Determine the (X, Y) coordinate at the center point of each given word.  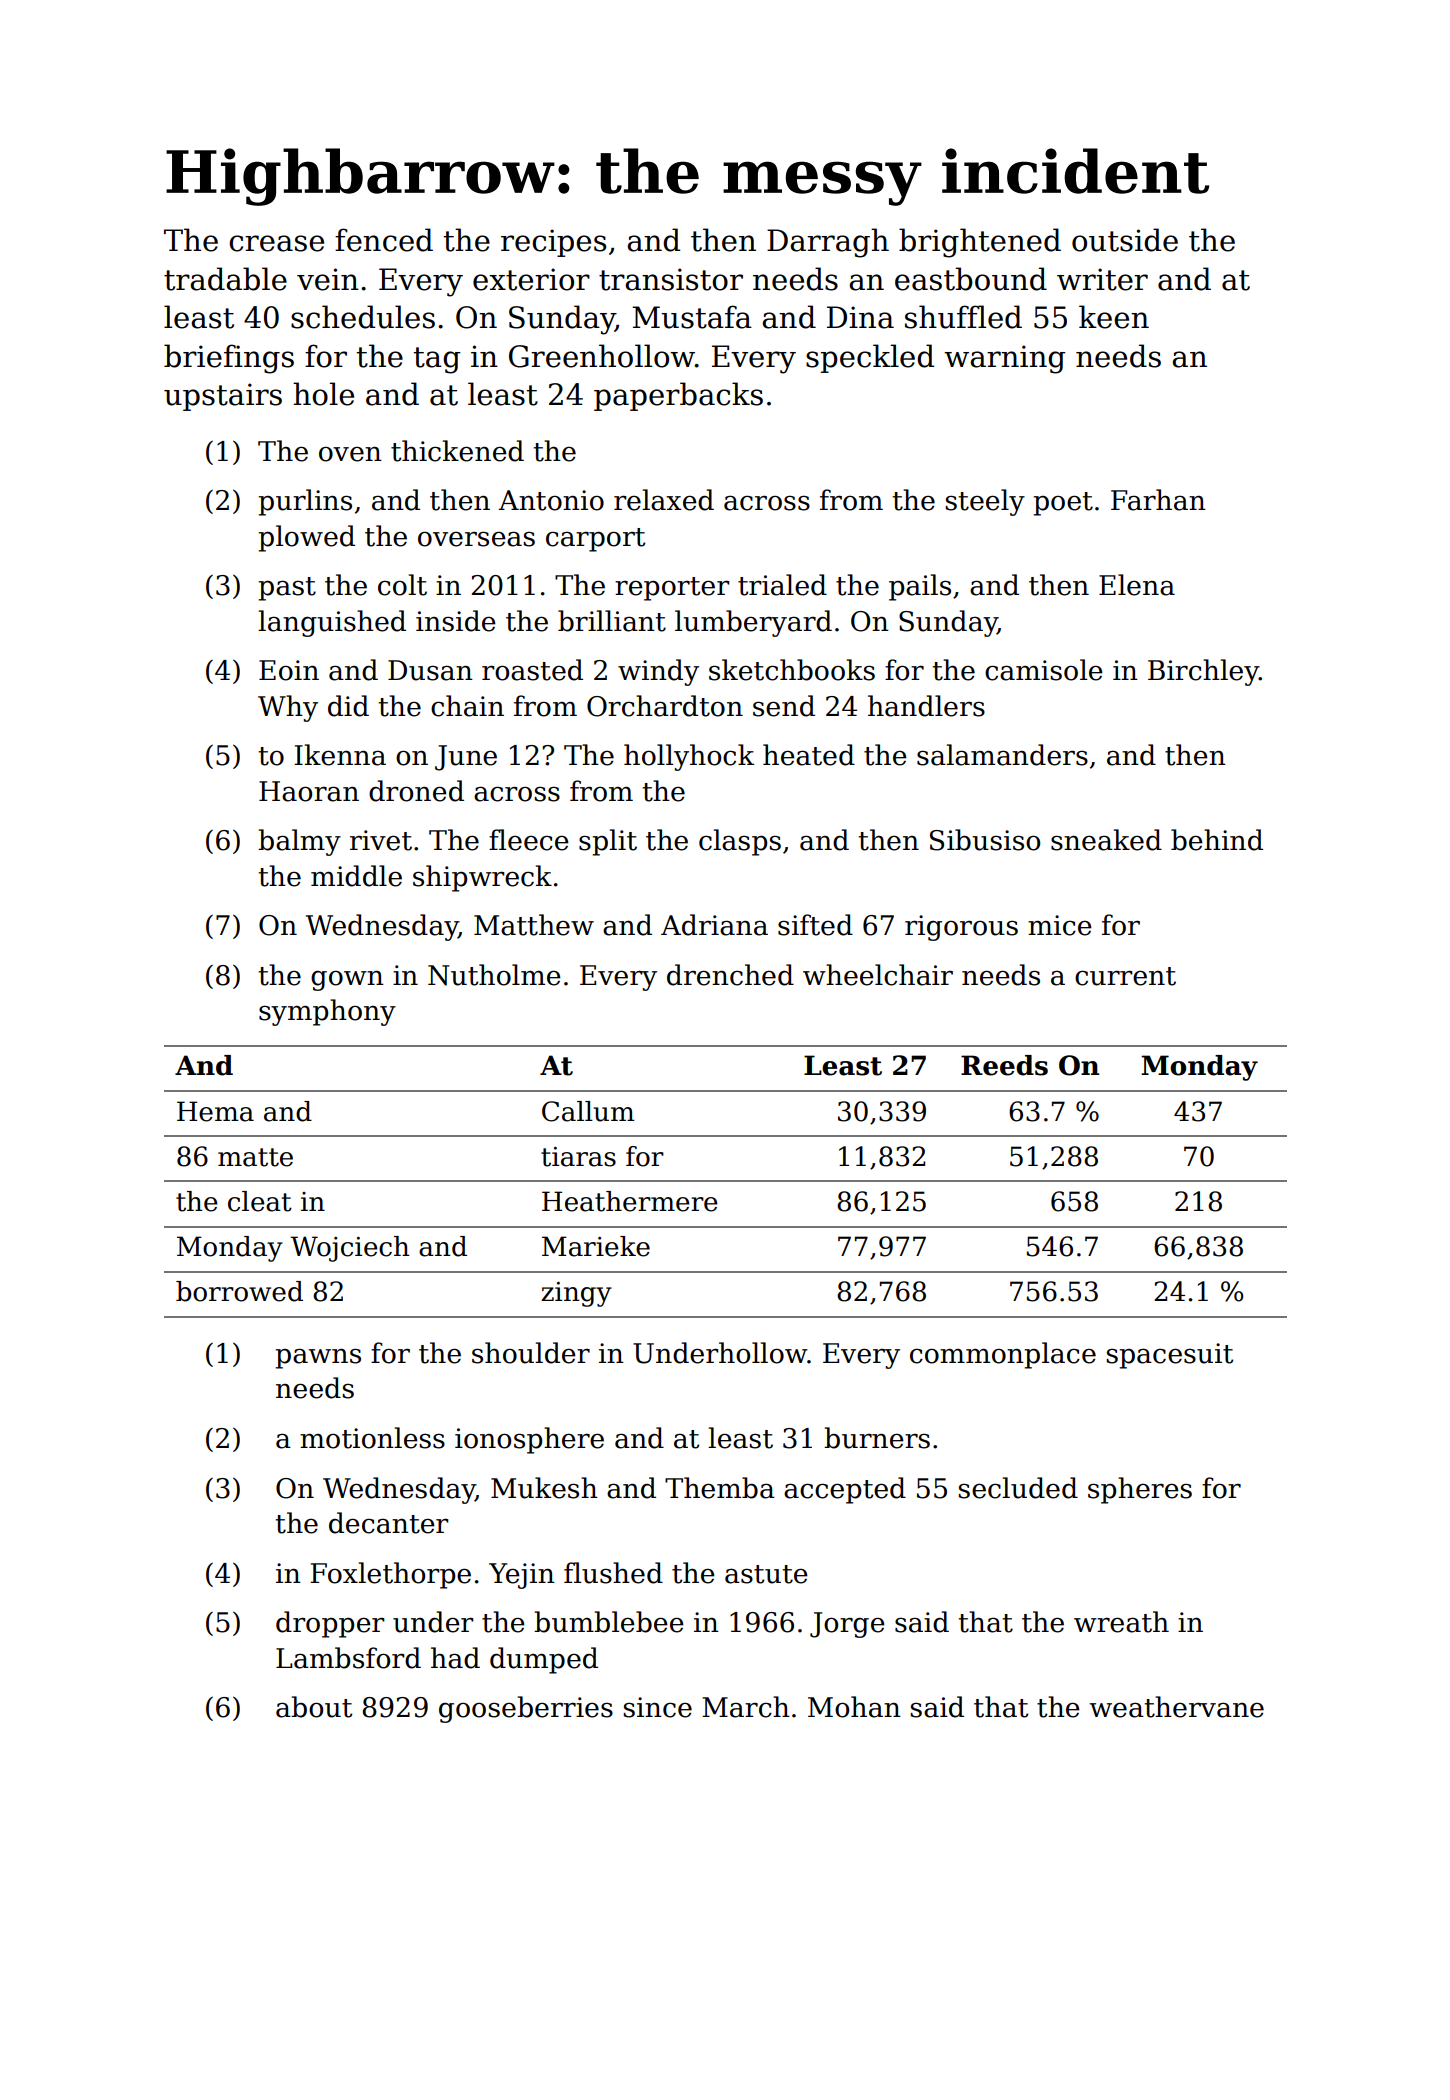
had (455, 1658)
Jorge (847, 1625)
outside (1125, 240)
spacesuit (1169, 1356)
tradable (225, 279)
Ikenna (340, 755)
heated (809, 755)
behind (1217, 840)
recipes (553, 243)
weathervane (1176, 1707)
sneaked (1106, 840)
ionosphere (529, 1440)
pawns (318, 1358)
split (608, 842)
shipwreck (482, 878)
